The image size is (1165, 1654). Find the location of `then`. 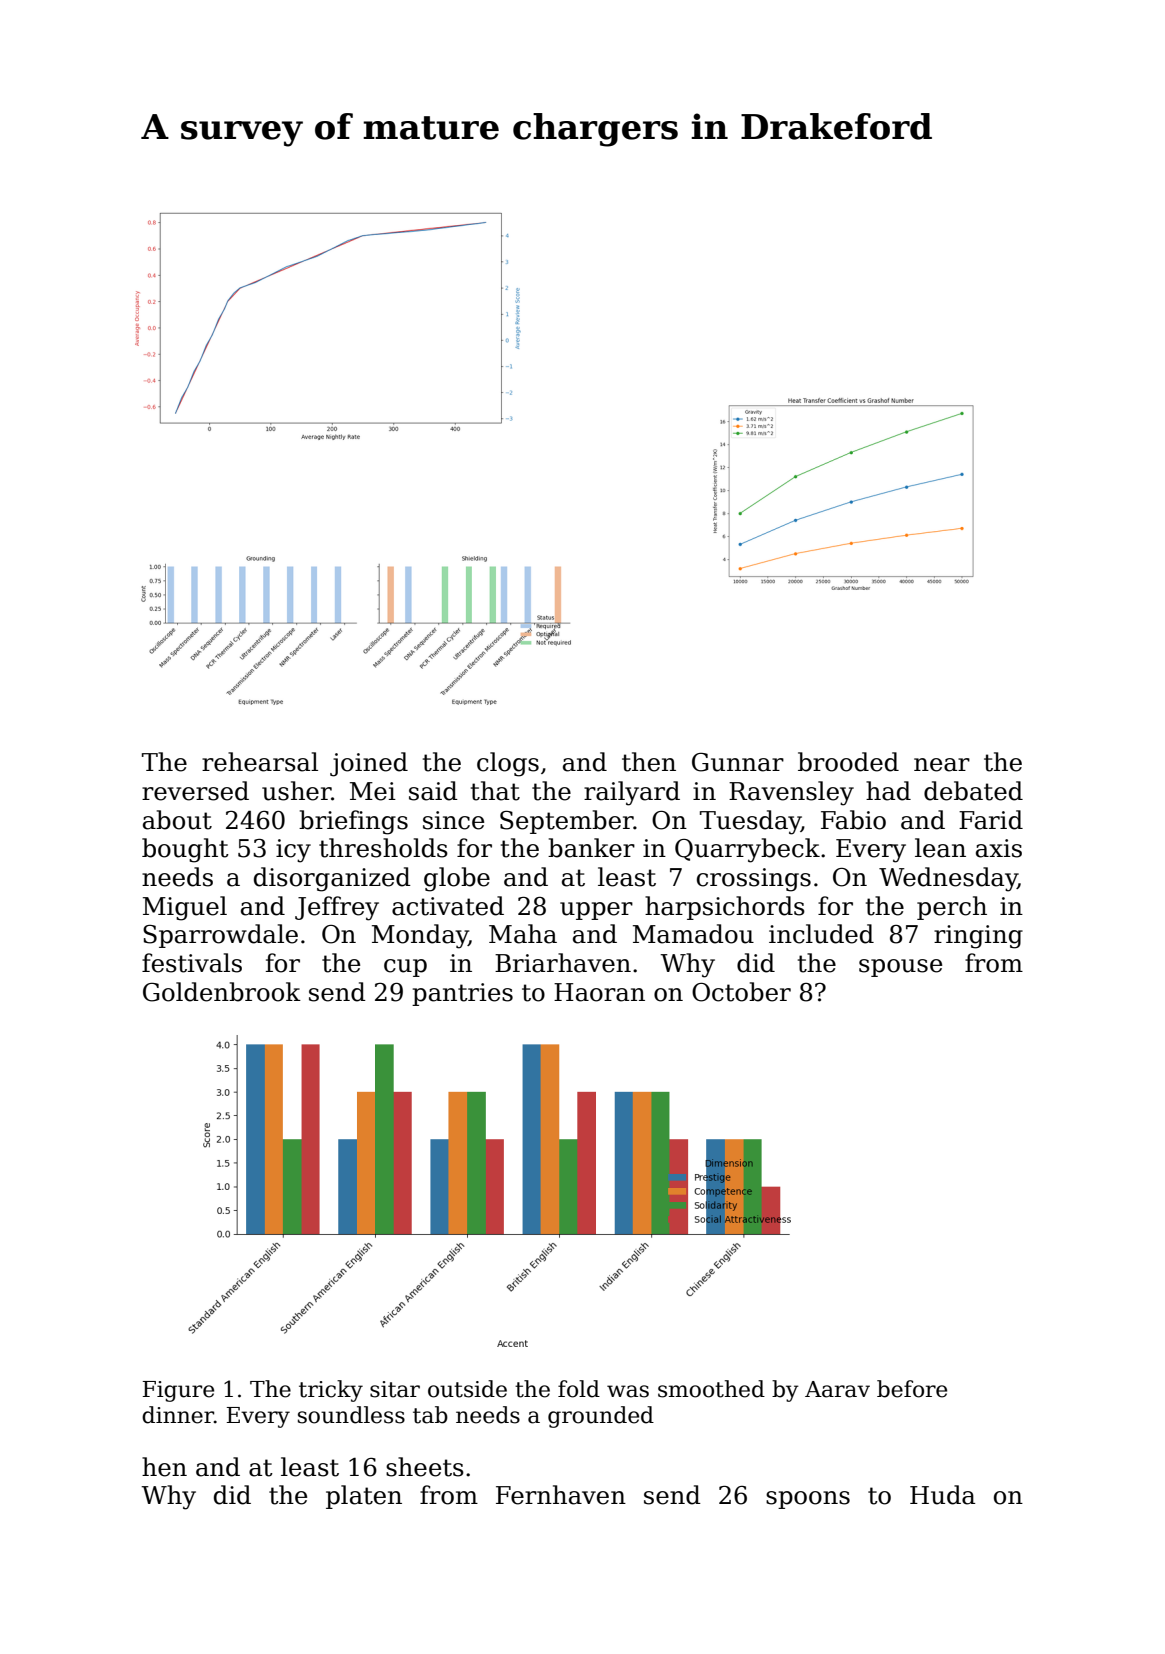

then is located at coordinates (649, 762).
